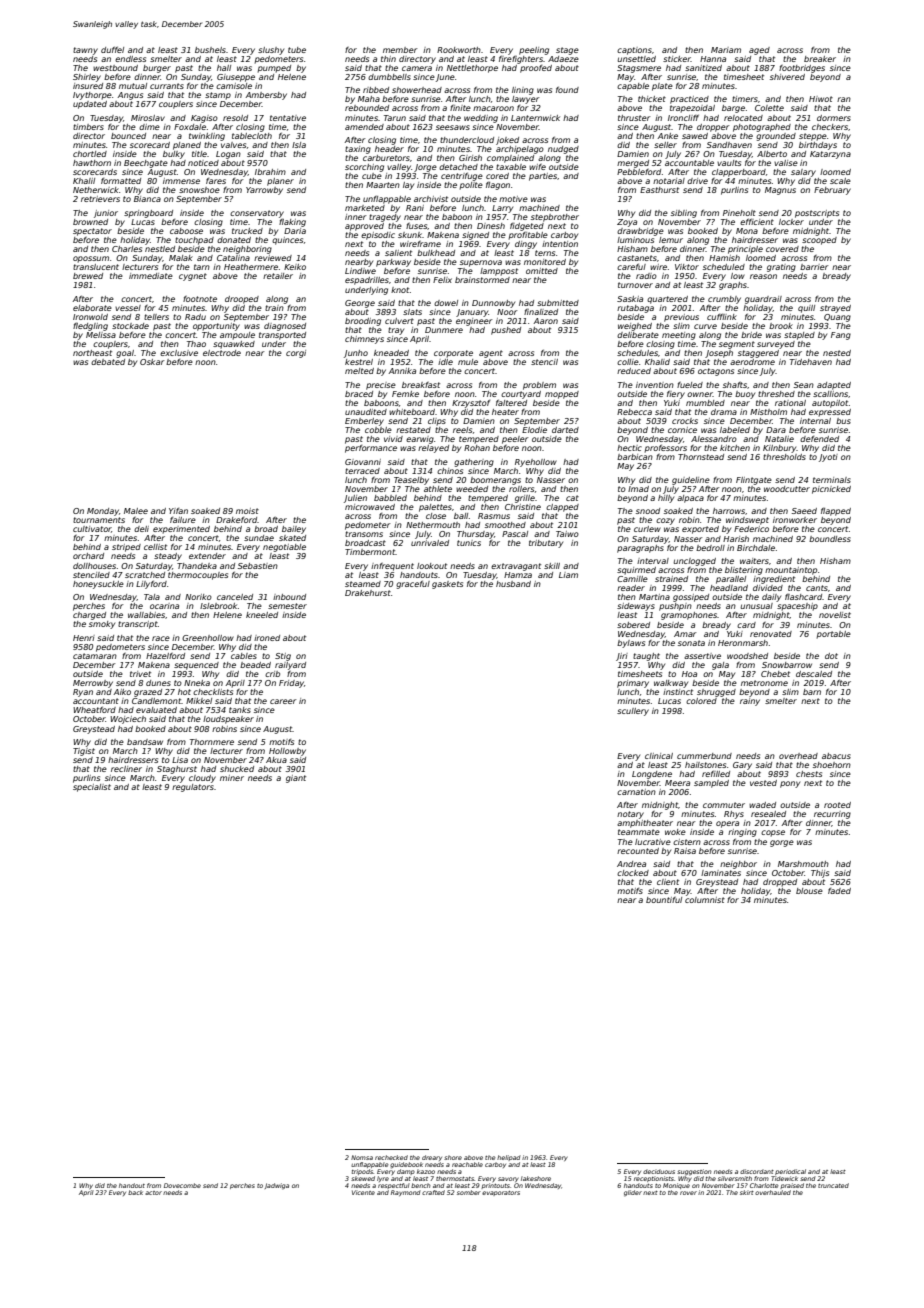 This page has height=1308, width=924. Describe the element at coordinates (277, 1186) in the page. I see `Jadwiga` at that location.
